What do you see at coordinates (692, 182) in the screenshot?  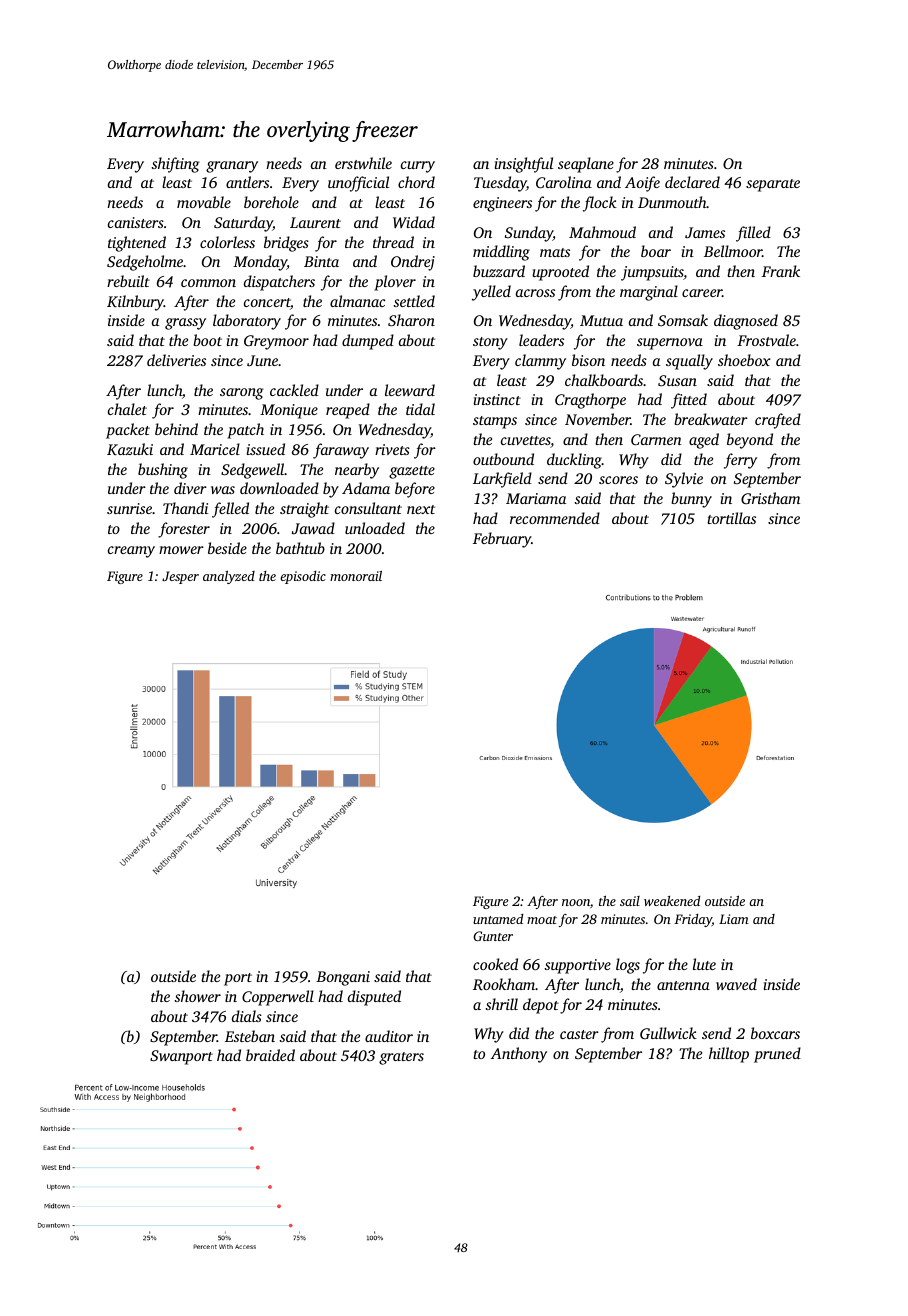 I see `declared` at bounding box center [692, 182].
